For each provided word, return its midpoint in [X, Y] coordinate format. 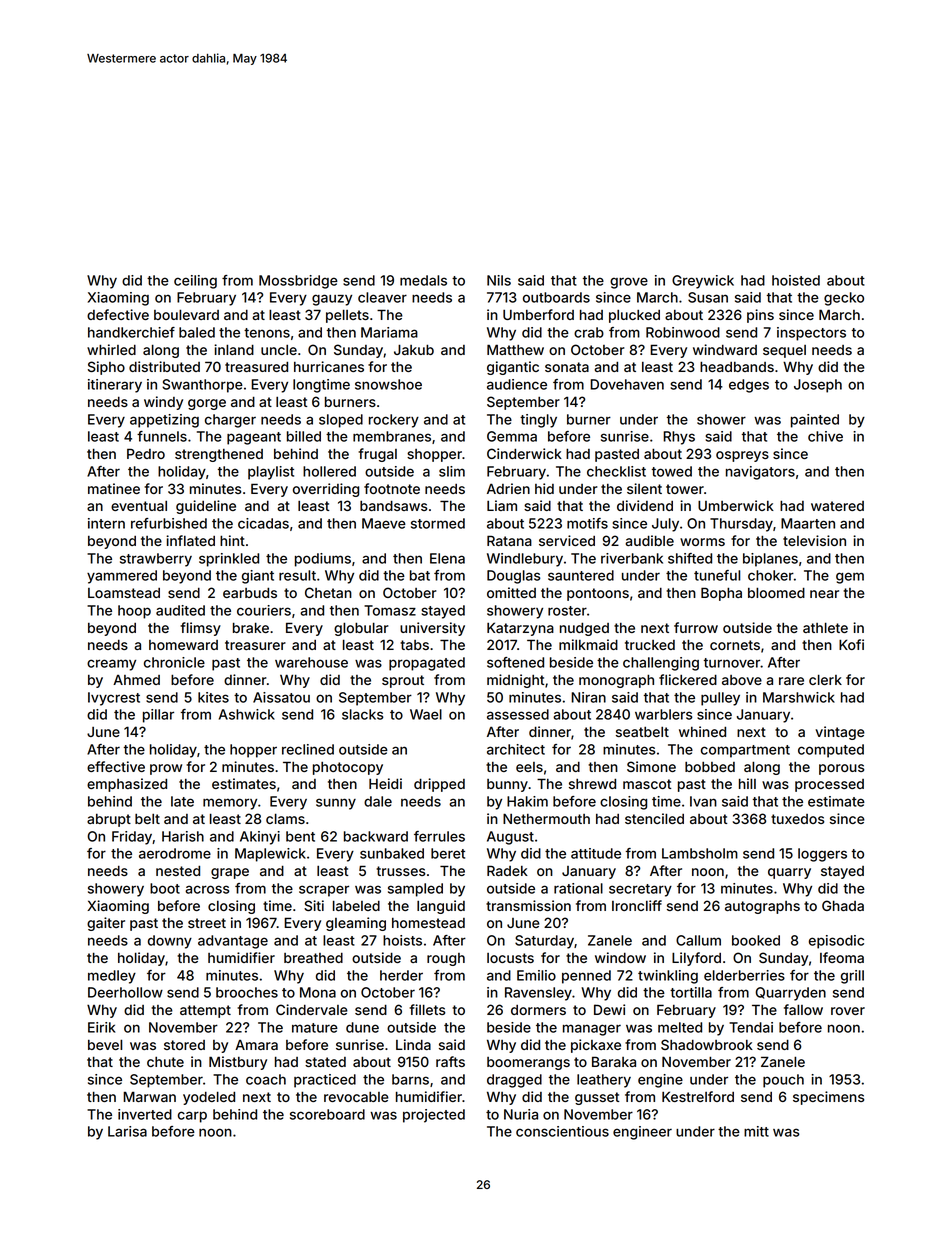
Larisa [127, 1131]
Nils [499, 280]
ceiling [195, 282]
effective [116, 766]
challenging [661, 664]
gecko [844, 299]
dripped [439, 785]
